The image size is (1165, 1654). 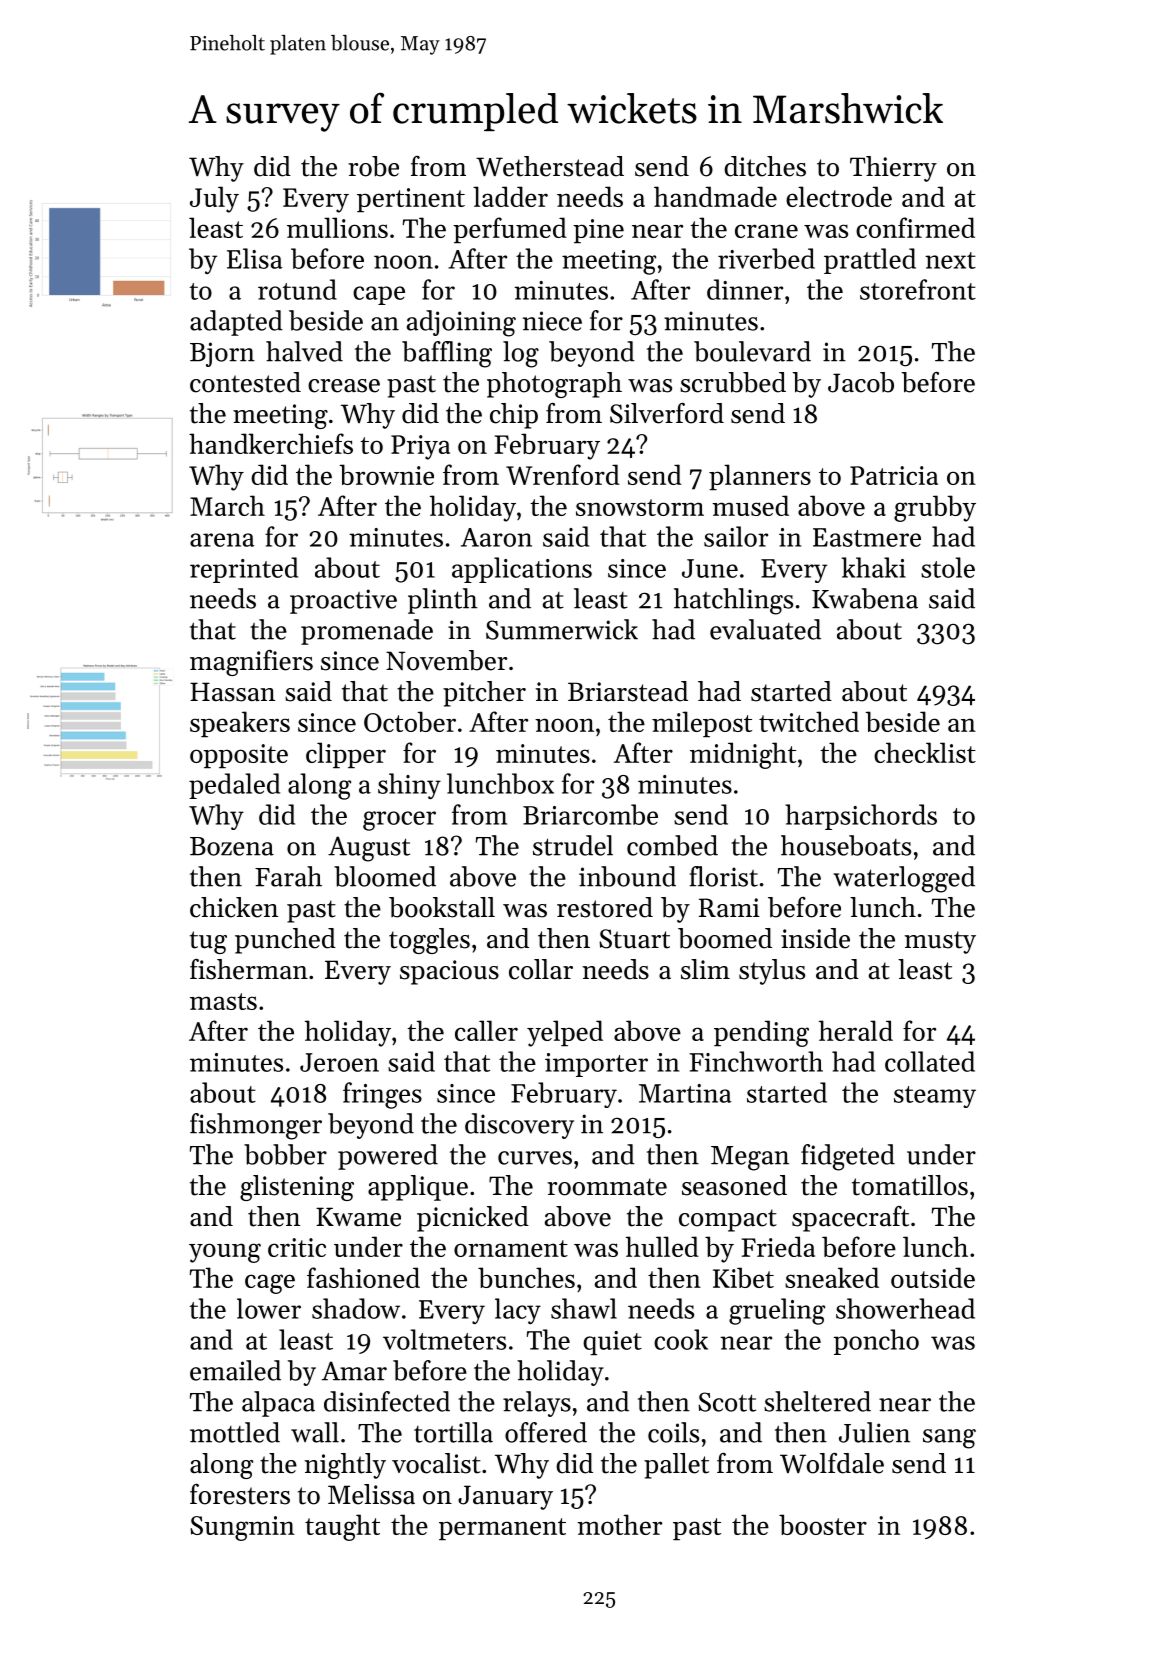 I want to click on next, so click(x=950, y=260).
